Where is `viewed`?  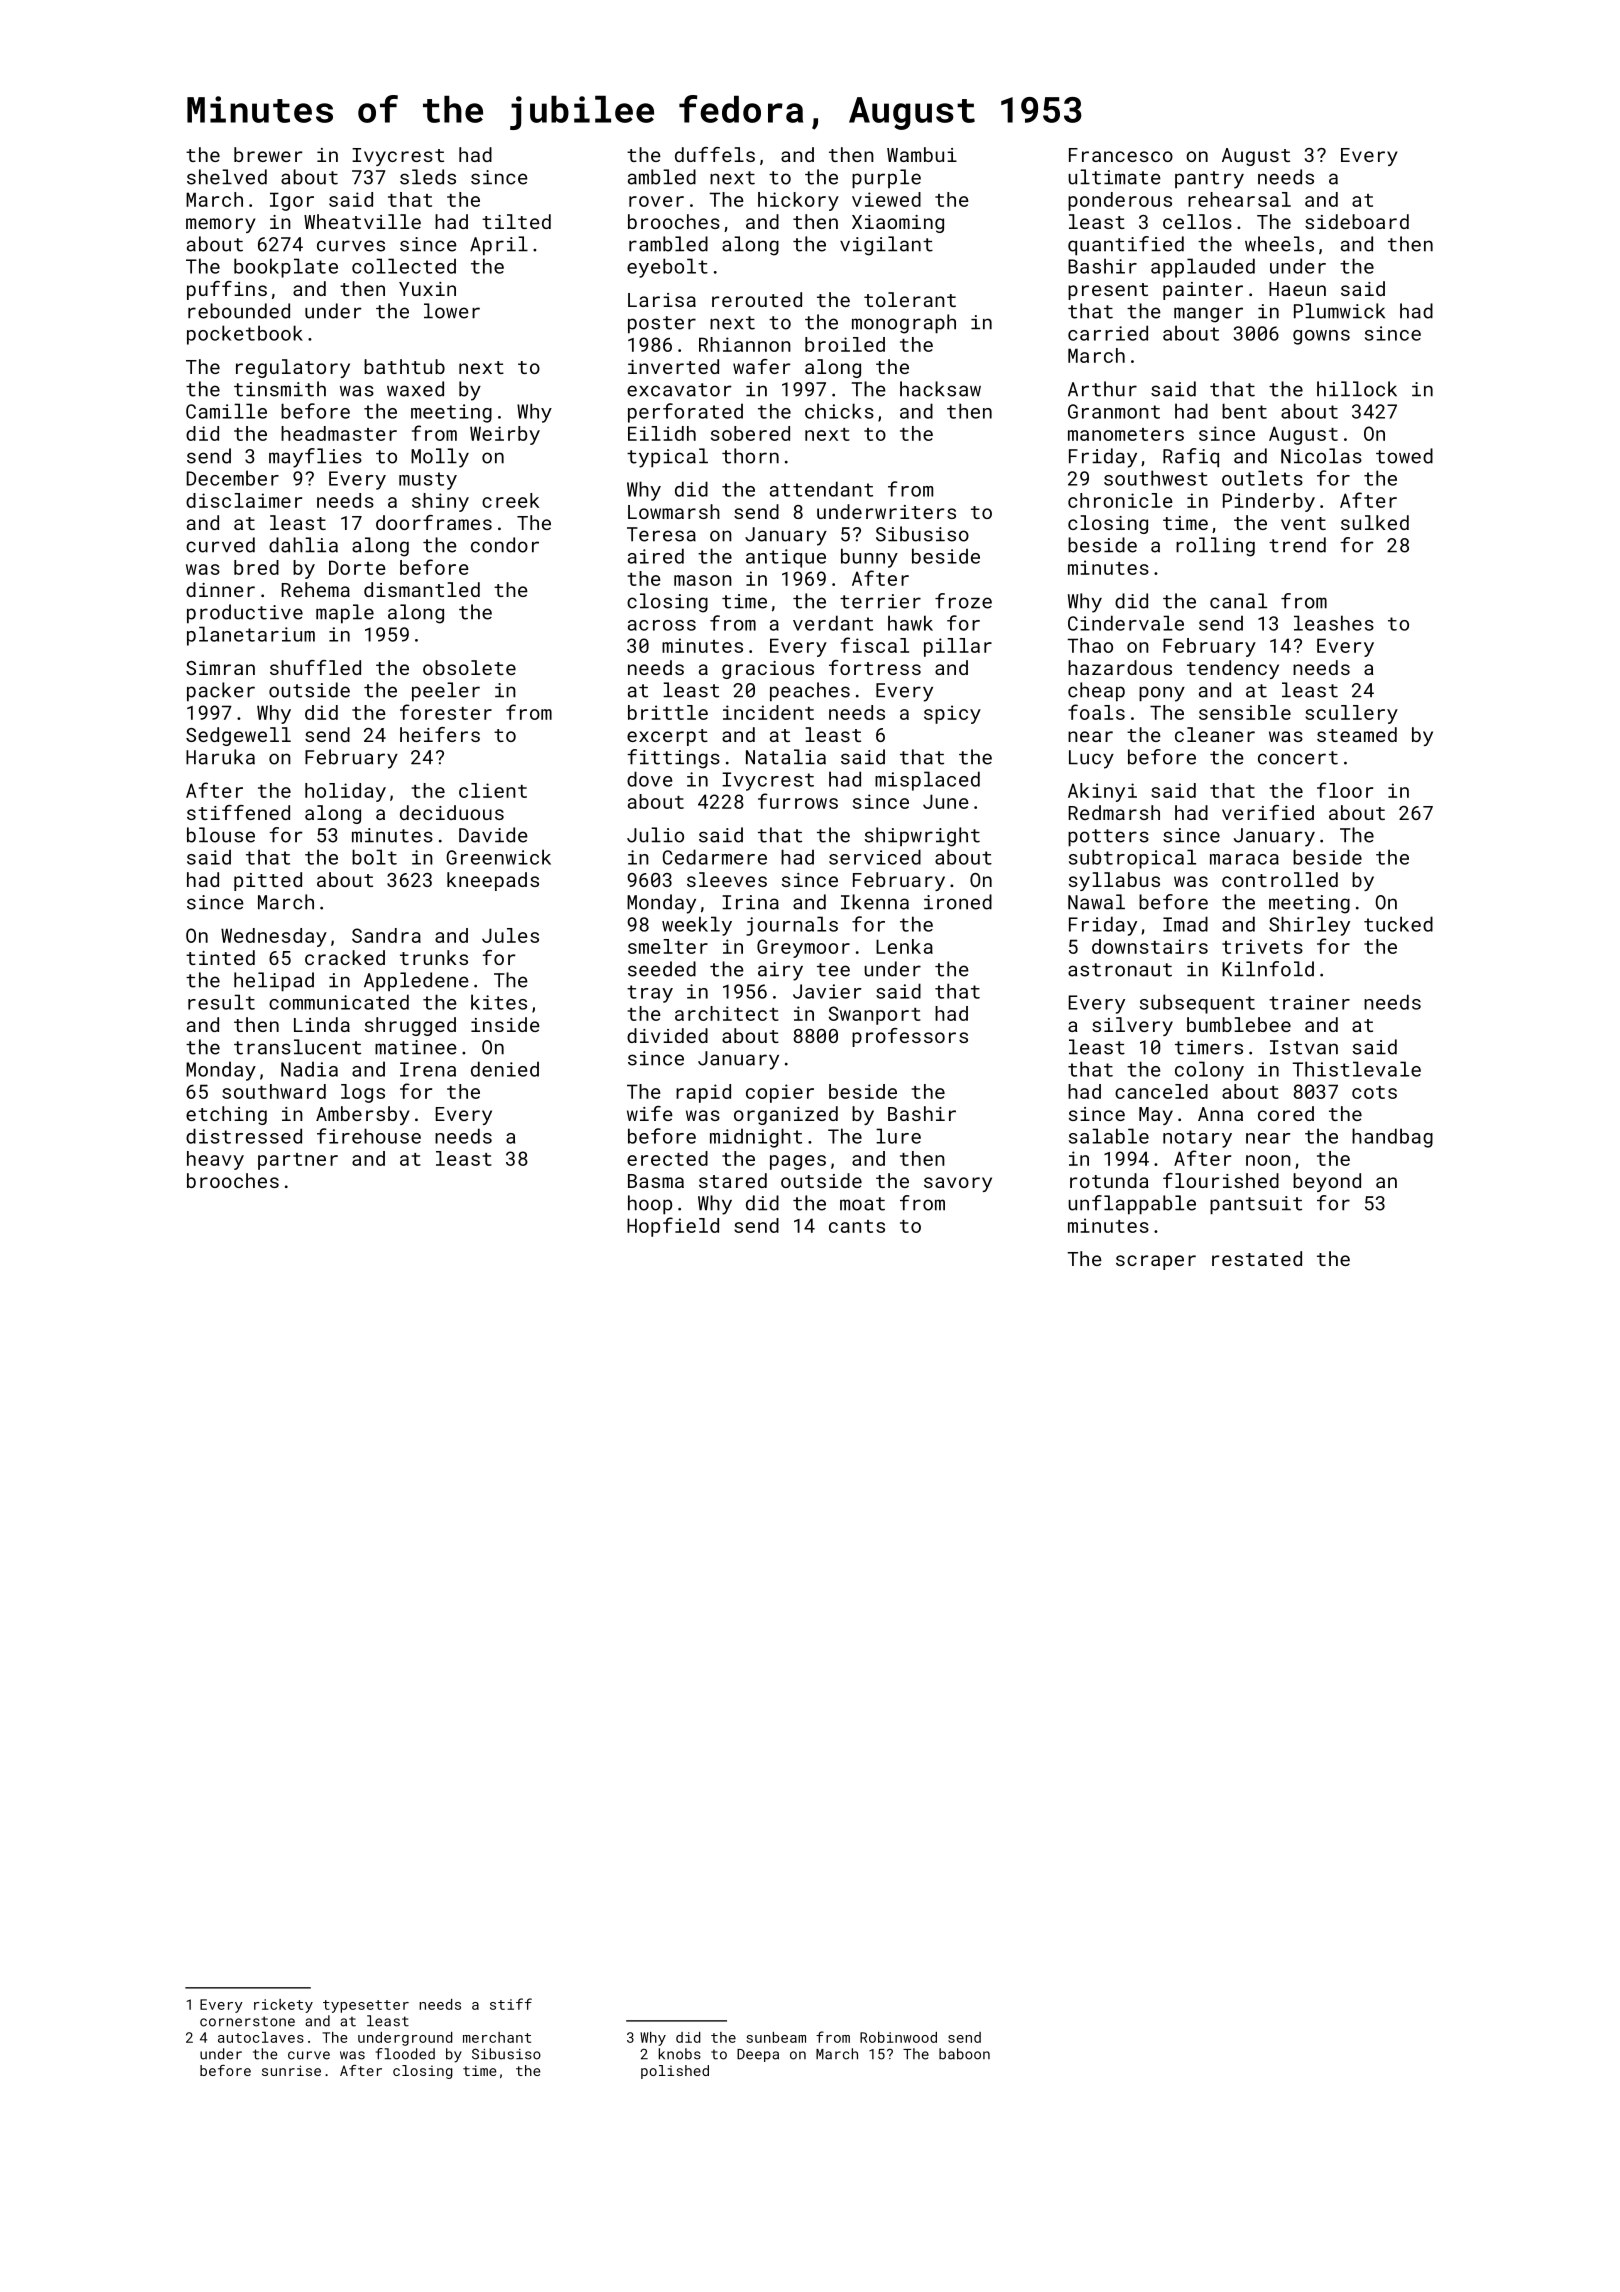 viewed is located at coordinates (886, 199).
